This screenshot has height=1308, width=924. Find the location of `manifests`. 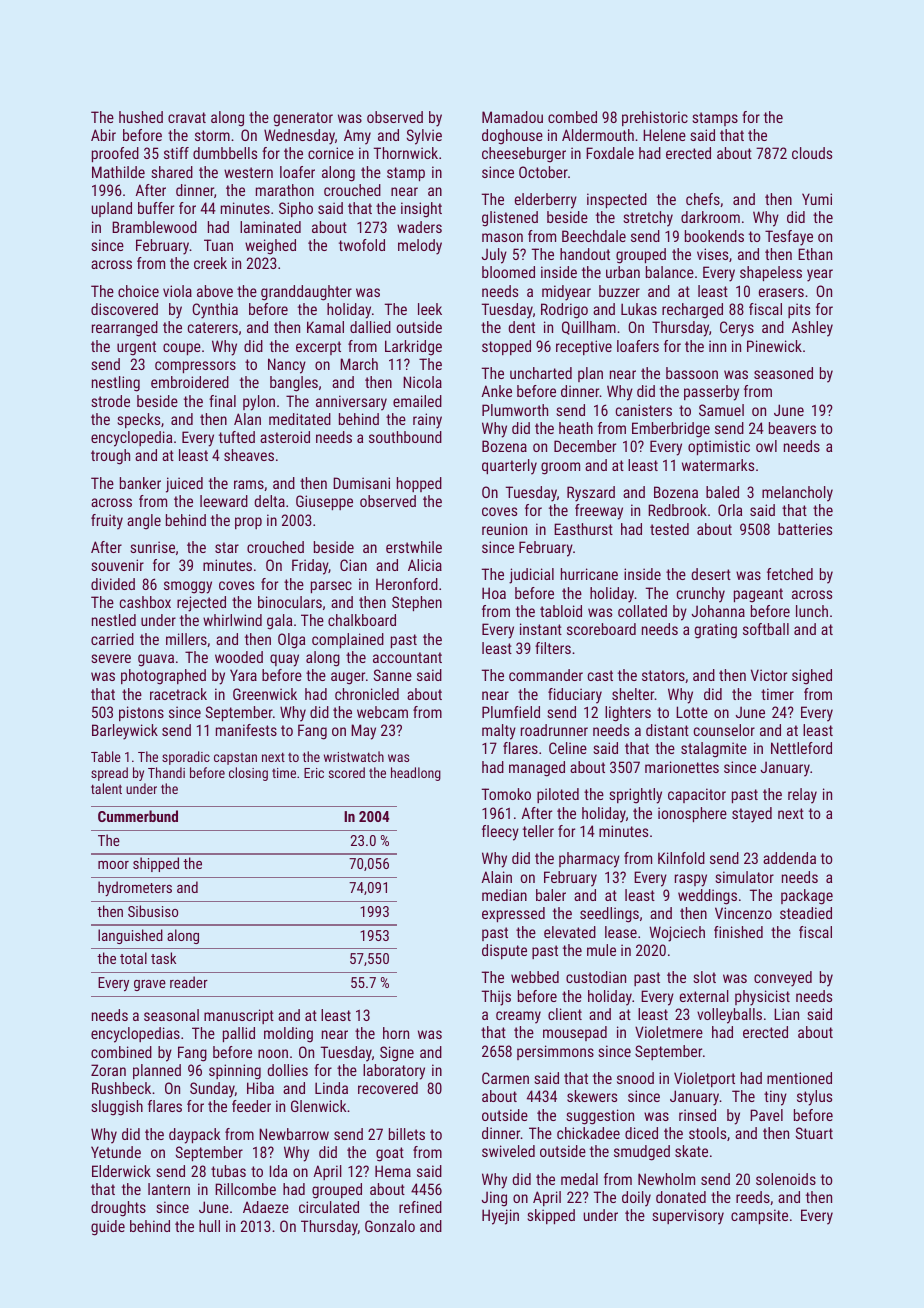

manifests is located at coordinates (246, 730).
